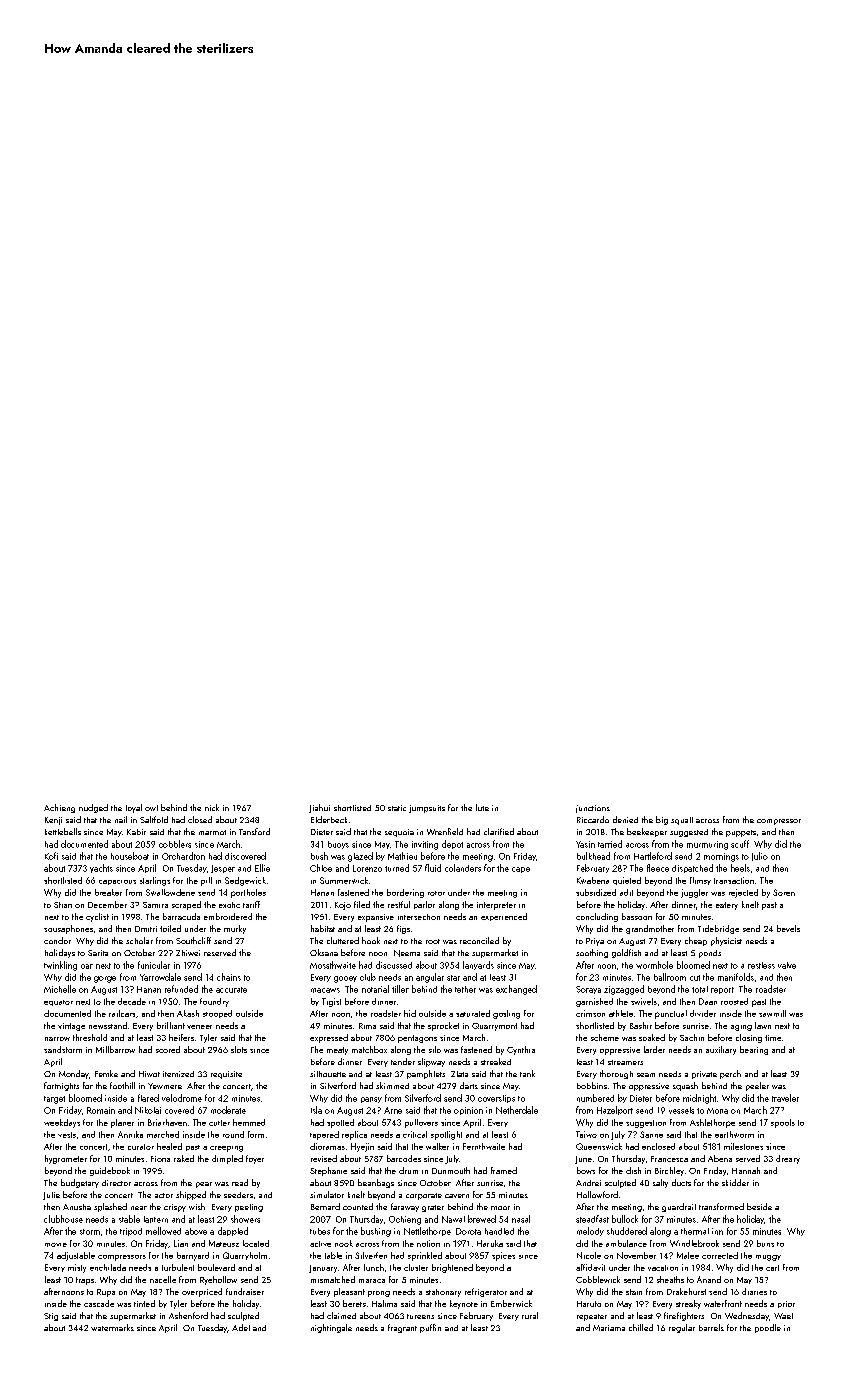 This page has width=849, height=1400. Describe the element at coordinates (54, 1100) in the page. I see `target` at that location.
